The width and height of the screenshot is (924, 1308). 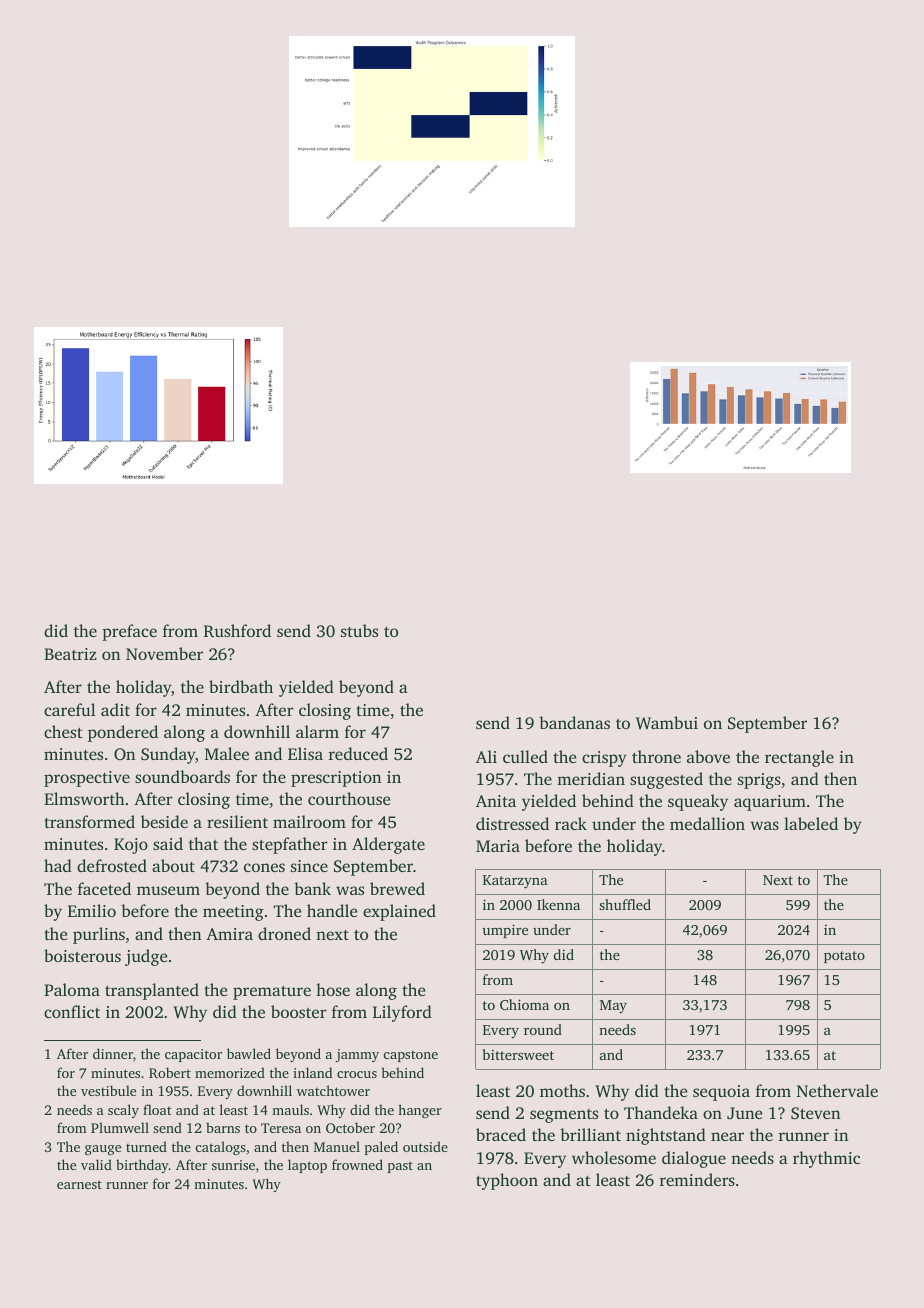 I want to click on droned, so click(x=284, y=933).
